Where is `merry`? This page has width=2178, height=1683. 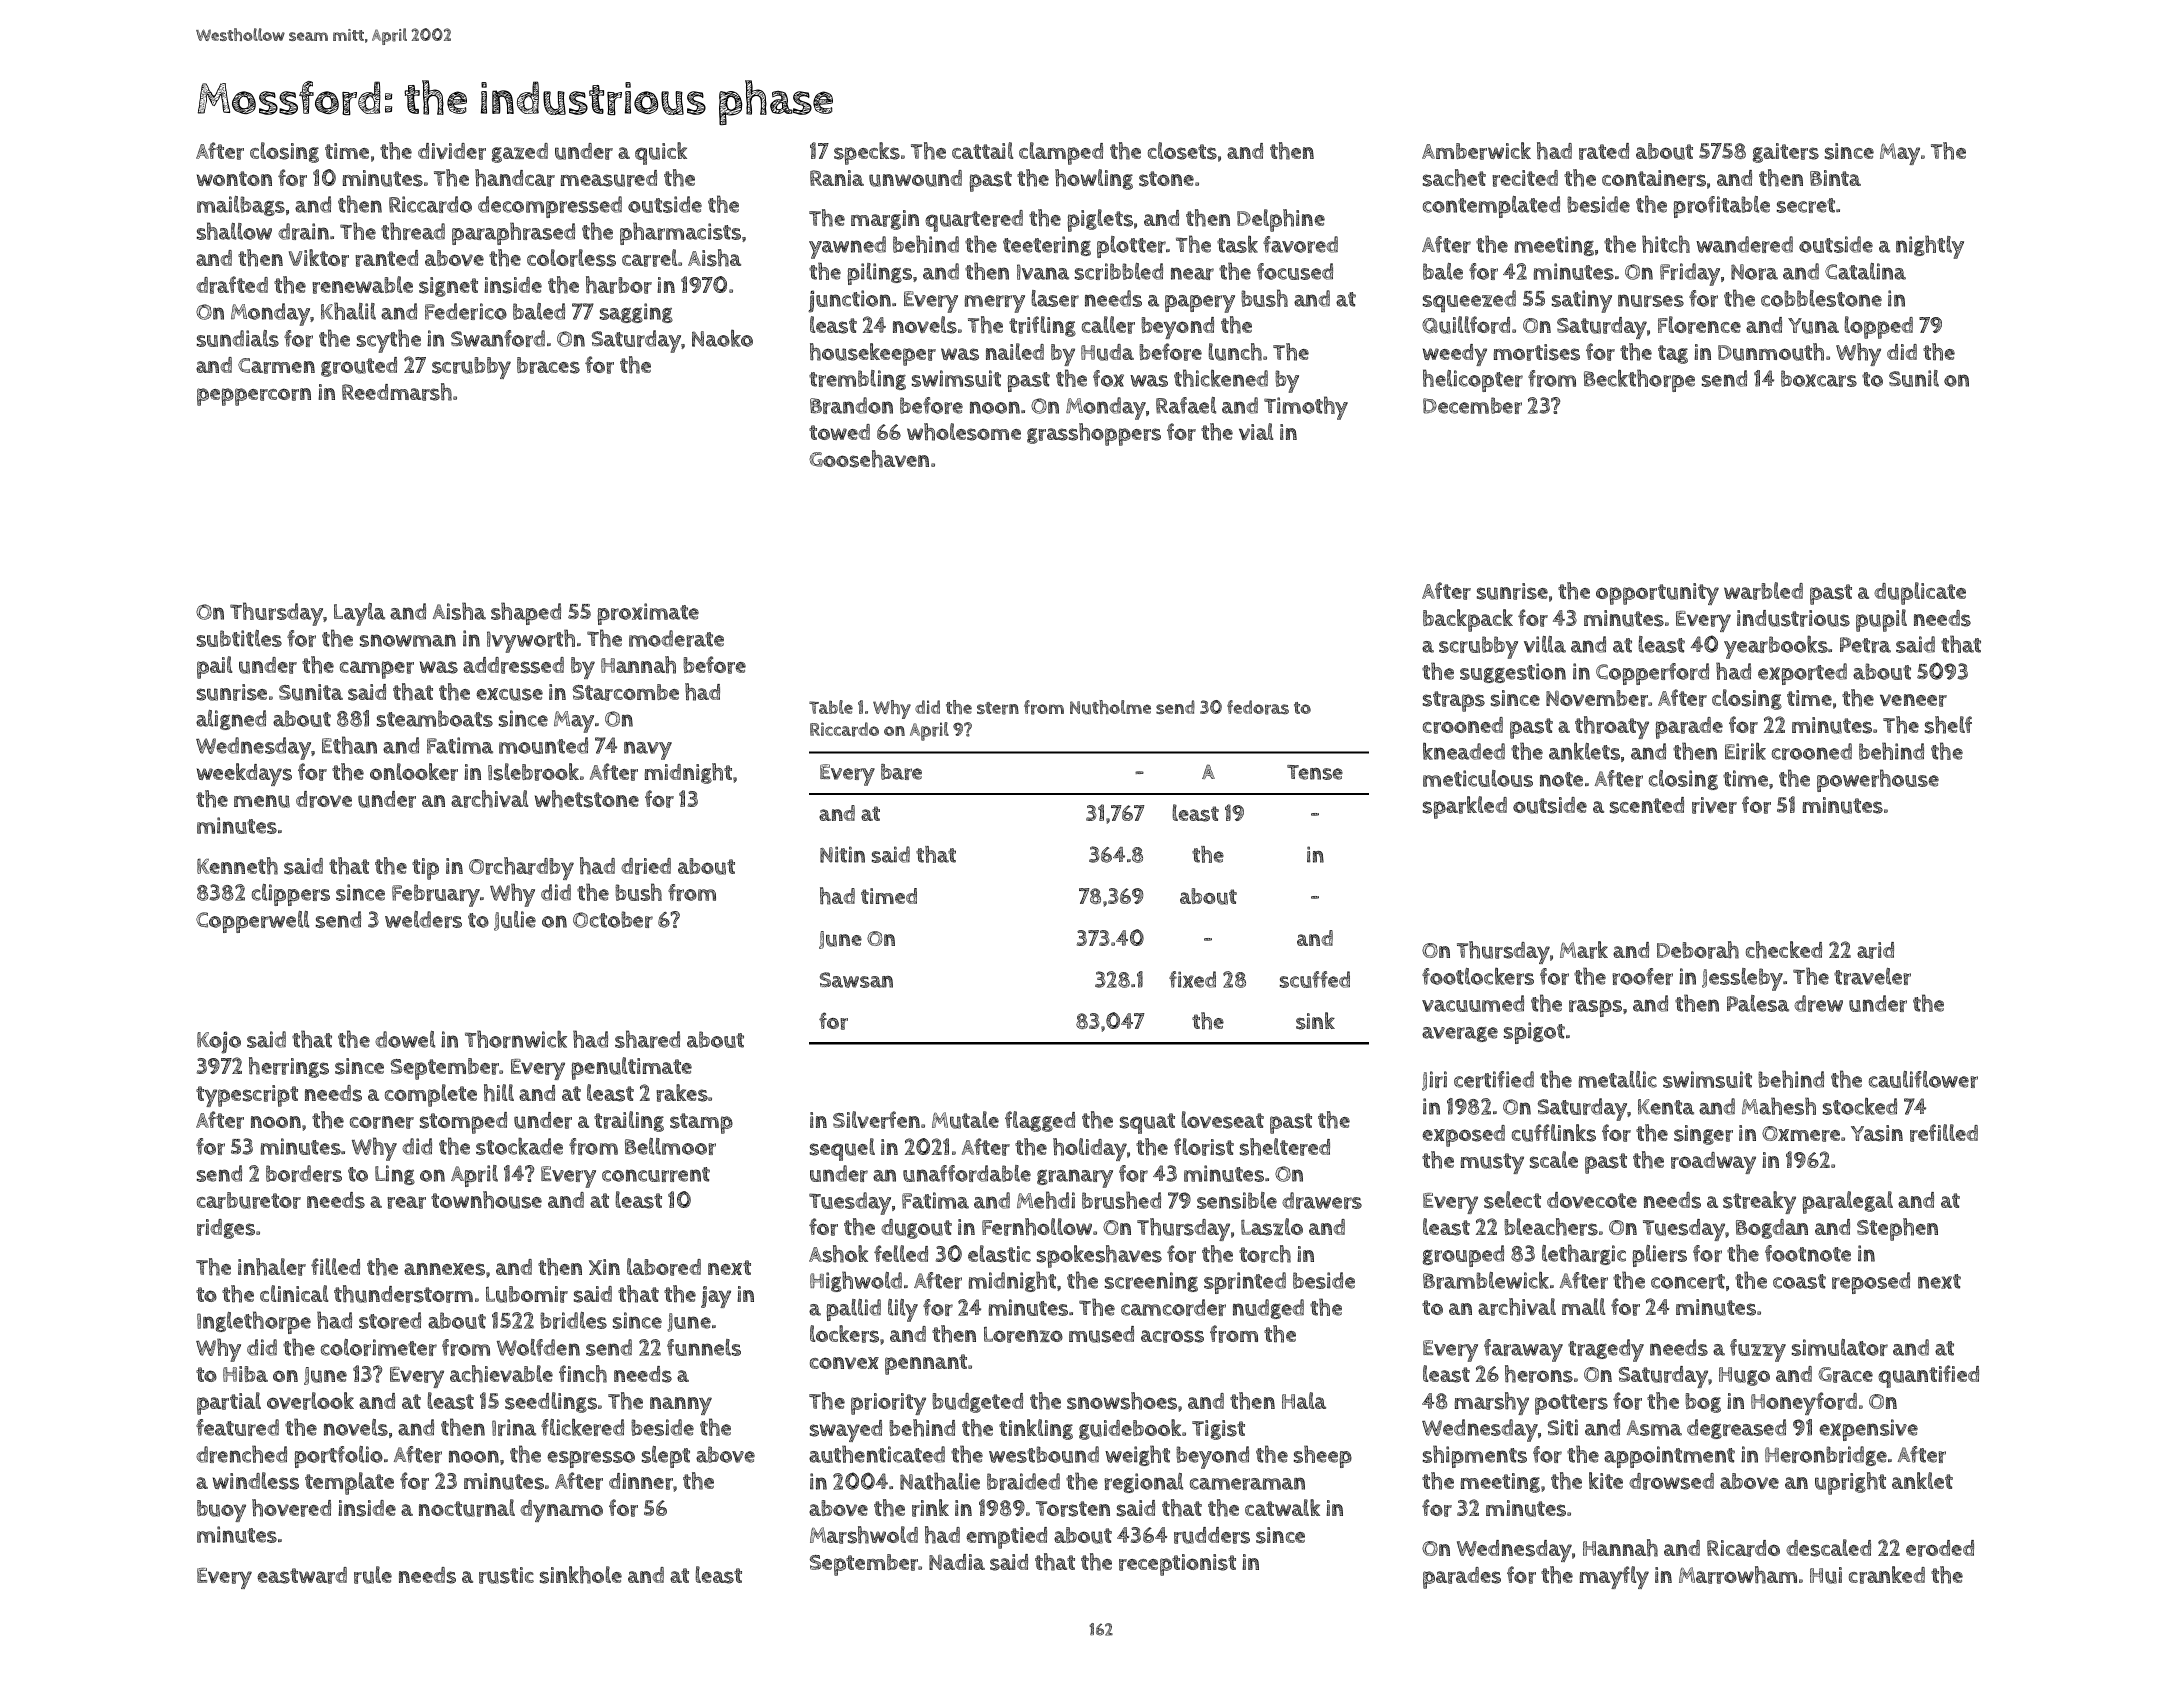
merry is located at coordinates (995, 304).
